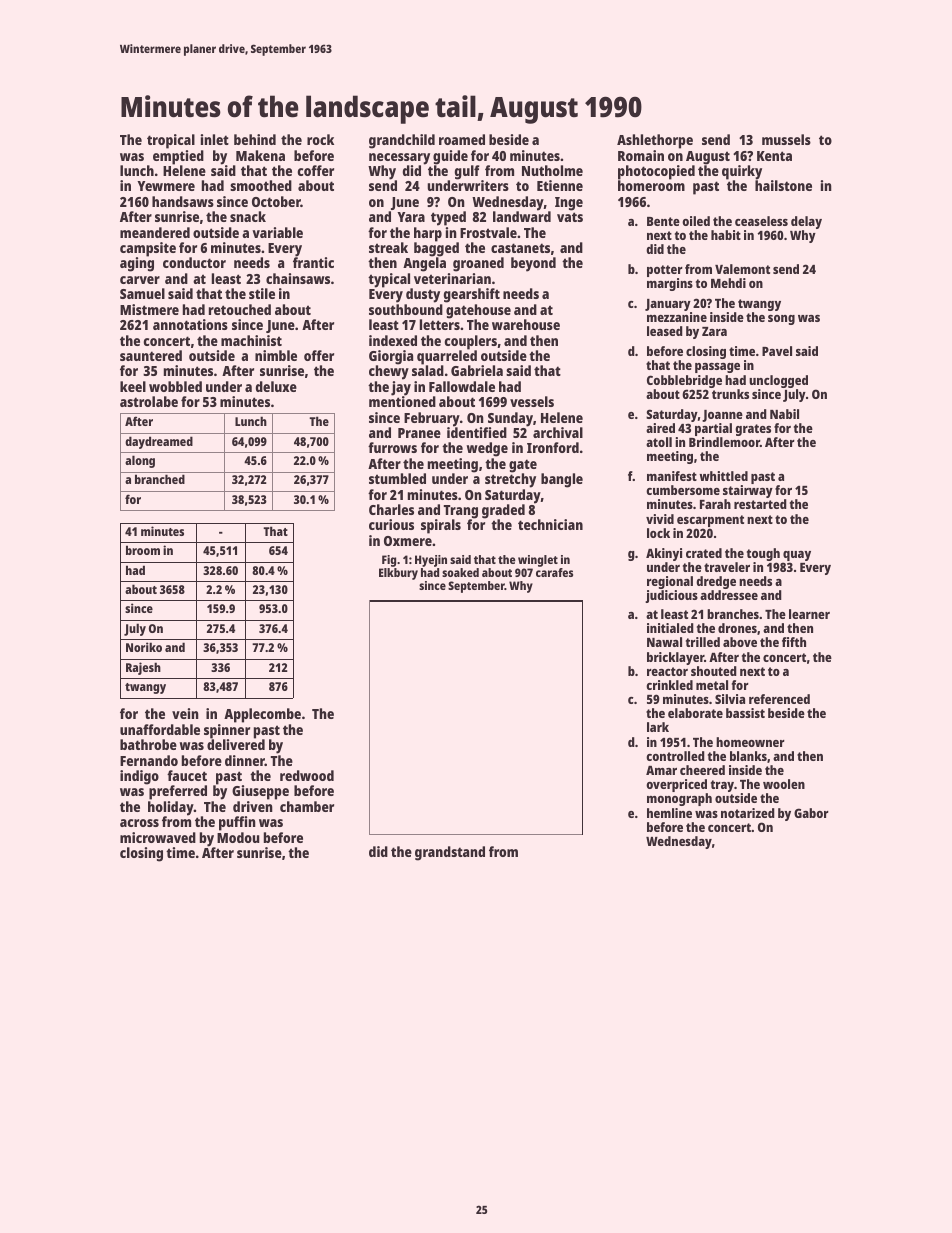 Image resolution: width=952 pixels, height=1233 pixels. I want to click on broom, so click(143, 550).
